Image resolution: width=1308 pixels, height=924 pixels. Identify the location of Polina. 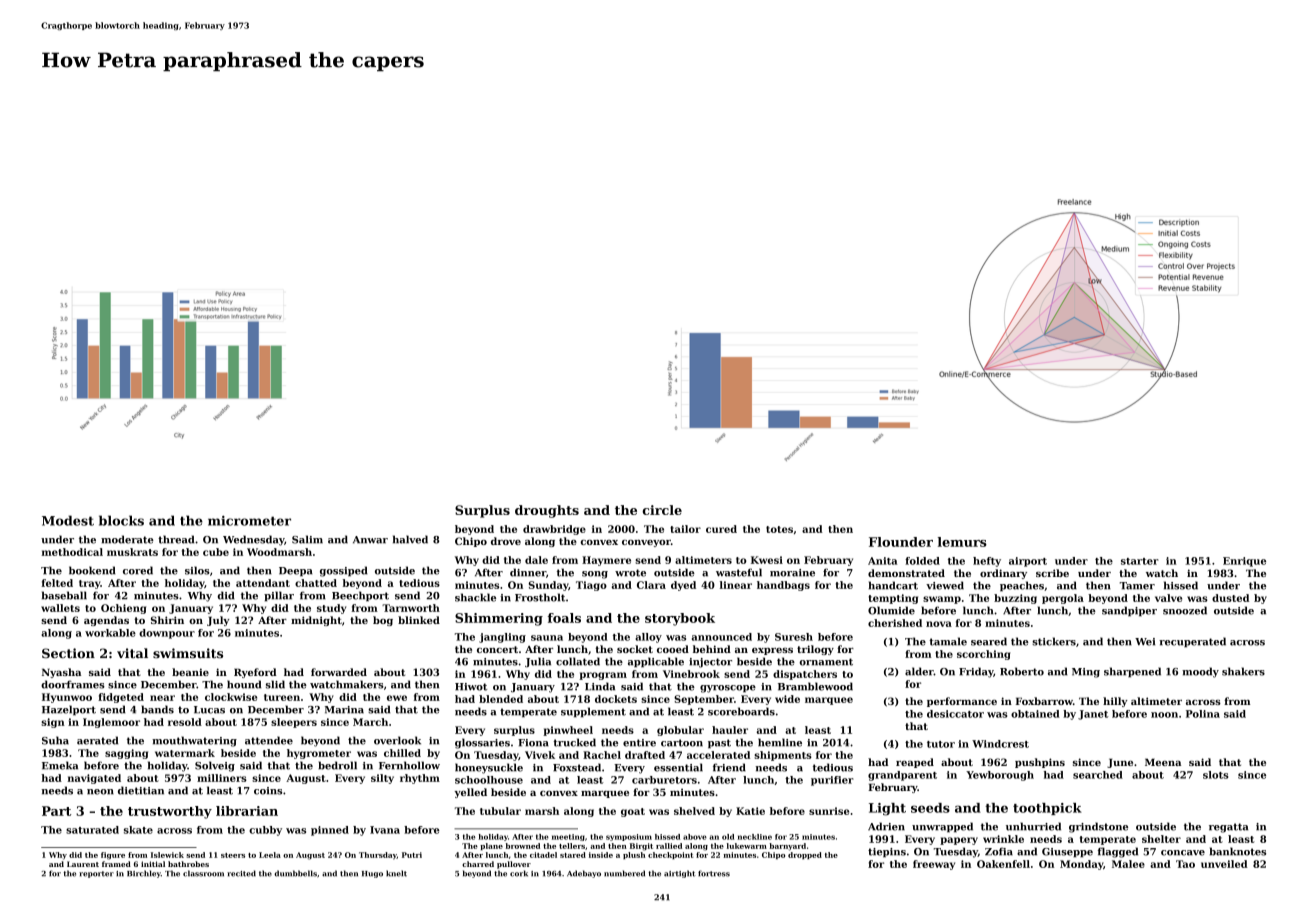
(1203, 714).
